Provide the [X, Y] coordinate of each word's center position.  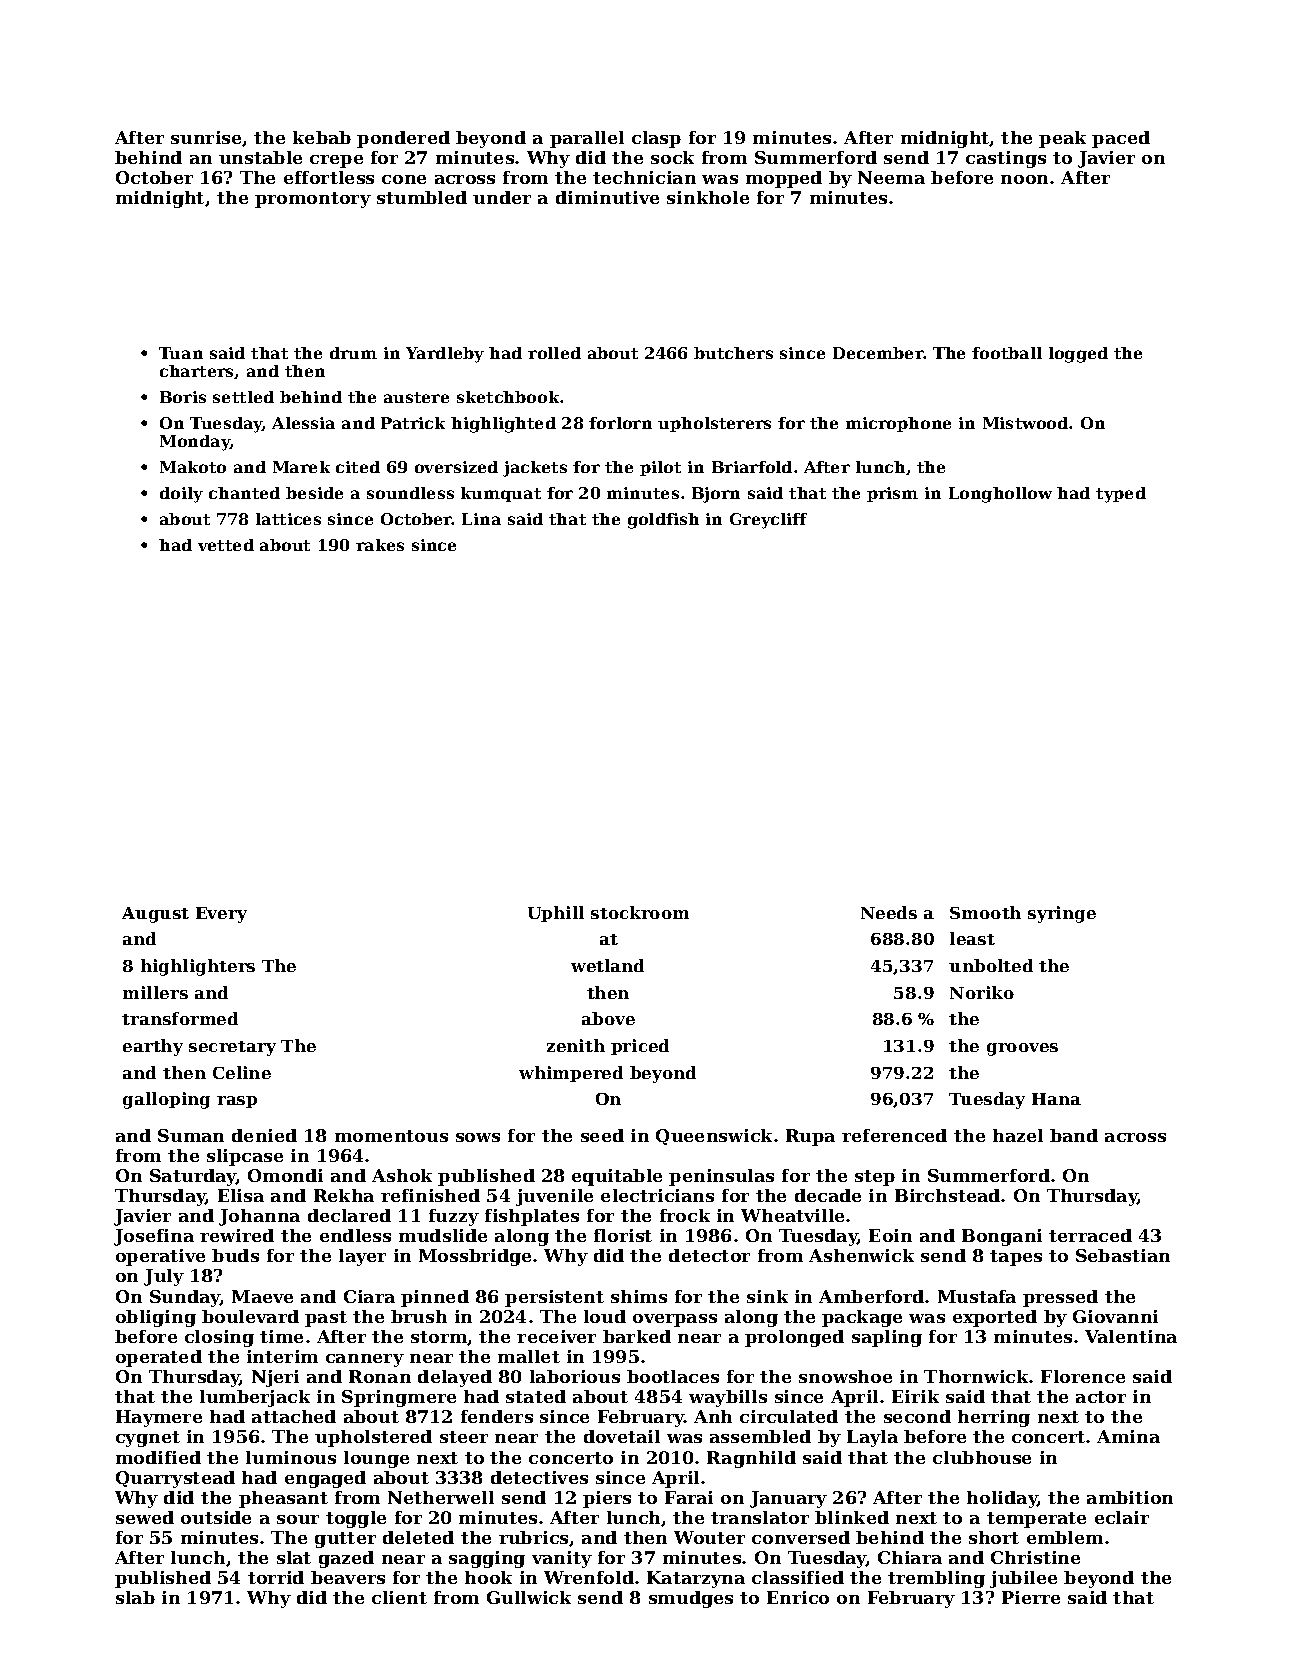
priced [640, 1047]
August [155, 915]
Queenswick [714, 1137]
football [1007, 353]
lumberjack [255, 1398]
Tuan [181, 353]
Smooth [985, 912]
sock [672, 157]
